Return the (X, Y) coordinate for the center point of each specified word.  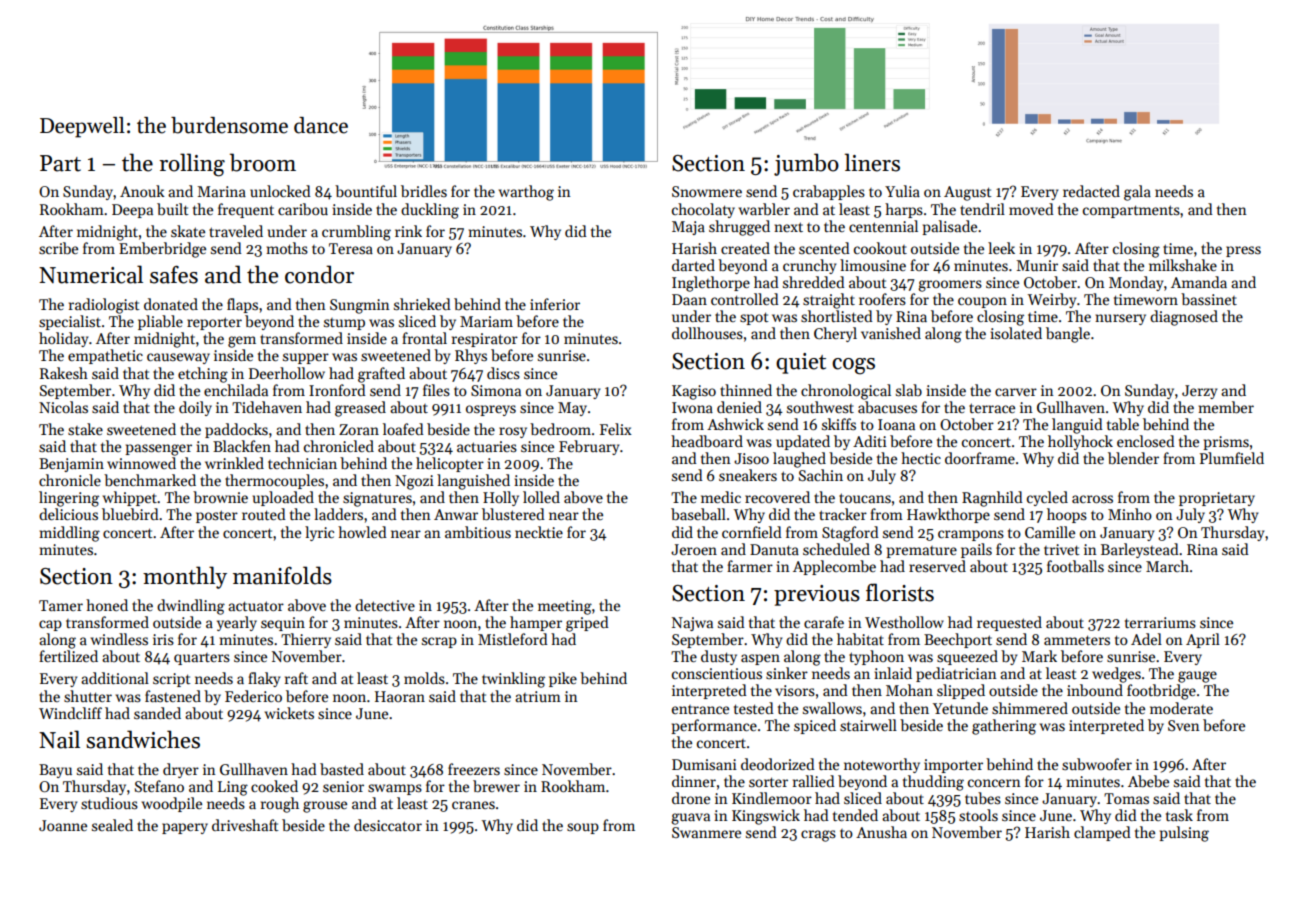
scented (824, 248)
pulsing (1184, 834)
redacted (1091, 191)
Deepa (132, 211)
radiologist (104, 306)
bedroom (560, 429)
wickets (289, 713)
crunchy (809, 266)
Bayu (55, 771)
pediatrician (956, 674)
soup (583, 828)
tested (754, 708)
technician (302, 463)
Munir (1037, 265)
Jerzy (1199, 392)
